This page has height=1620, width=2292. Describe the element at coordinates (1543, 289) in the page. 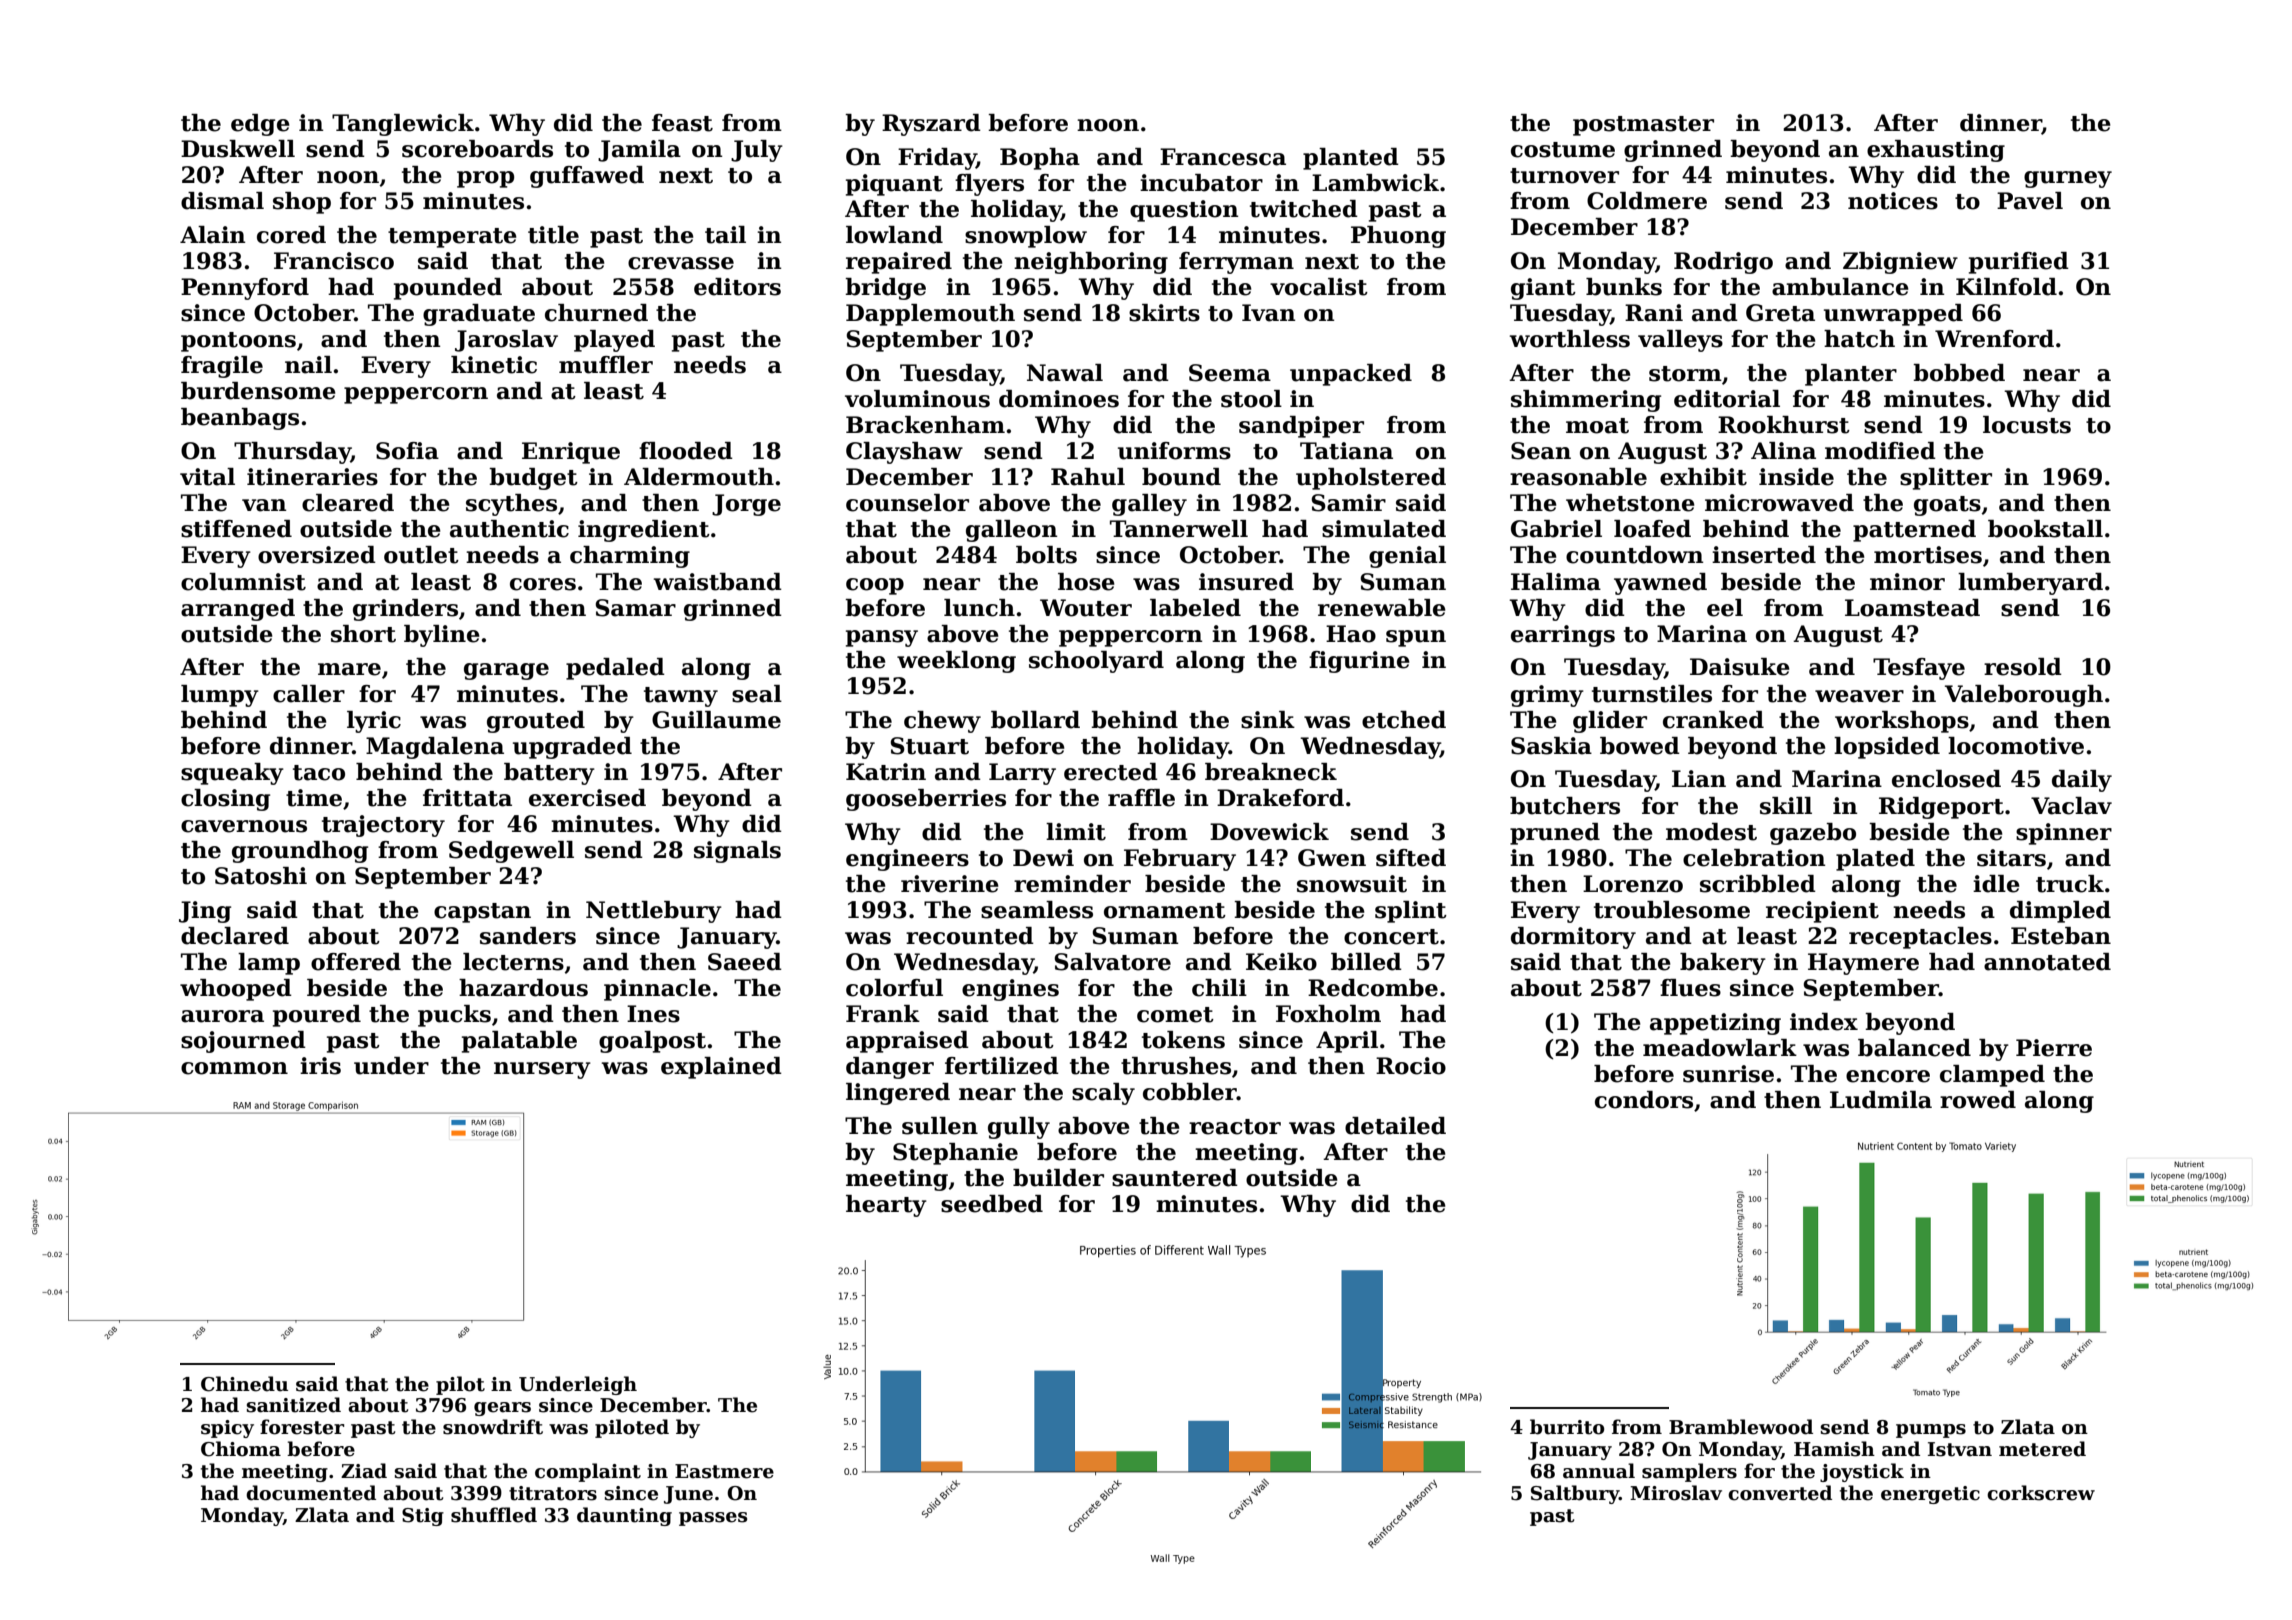

I see `giant` at that location.
